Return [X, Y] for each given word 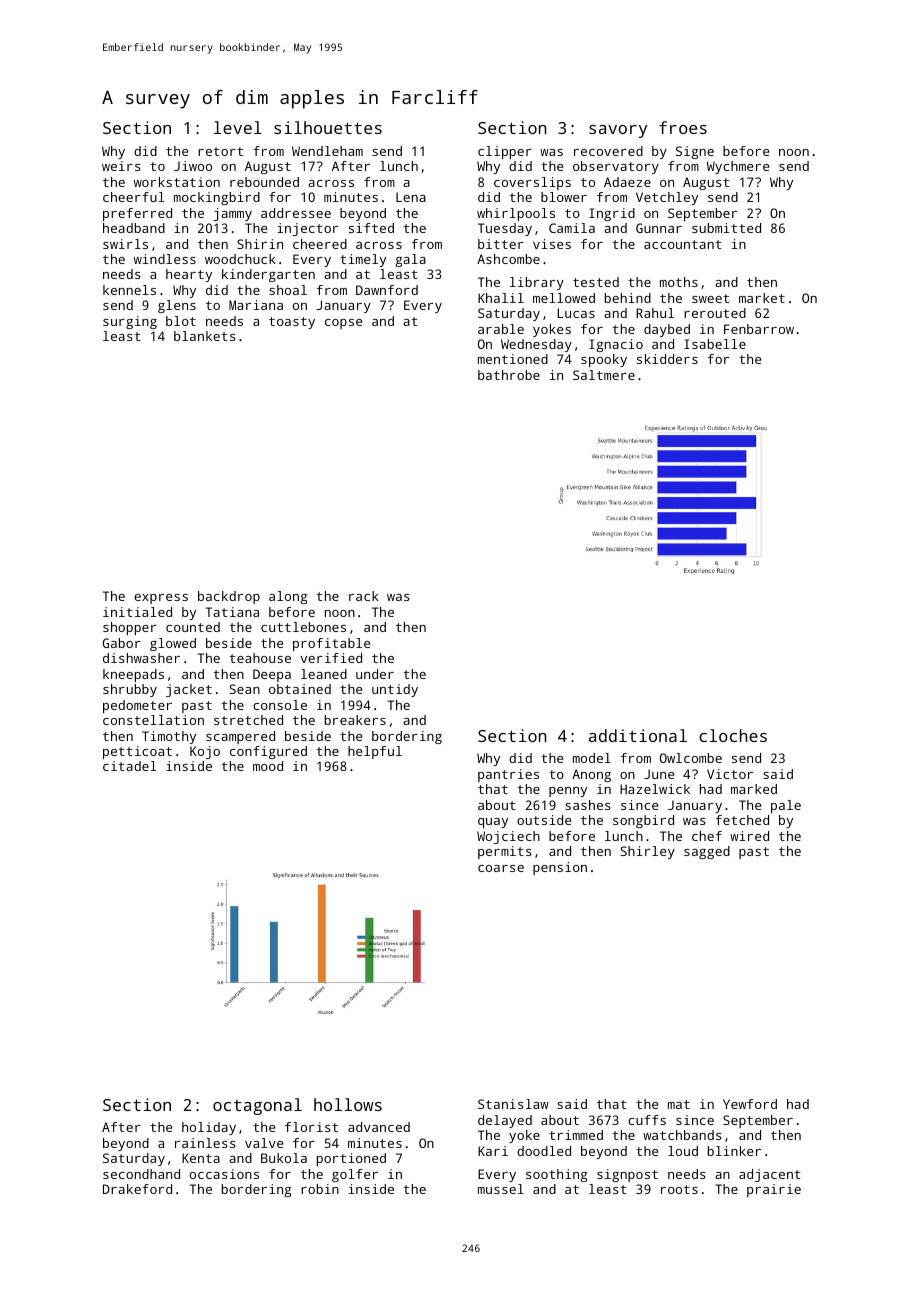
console [280, 705]
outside [544, 820]
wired [749, 836]
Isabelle [715, 344]
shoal [288, 290]
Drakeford [137, 1189]
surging [130, 322]
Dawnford [387, 290]
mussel [501, 1189]
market [762, 298]
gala [410, 260]
